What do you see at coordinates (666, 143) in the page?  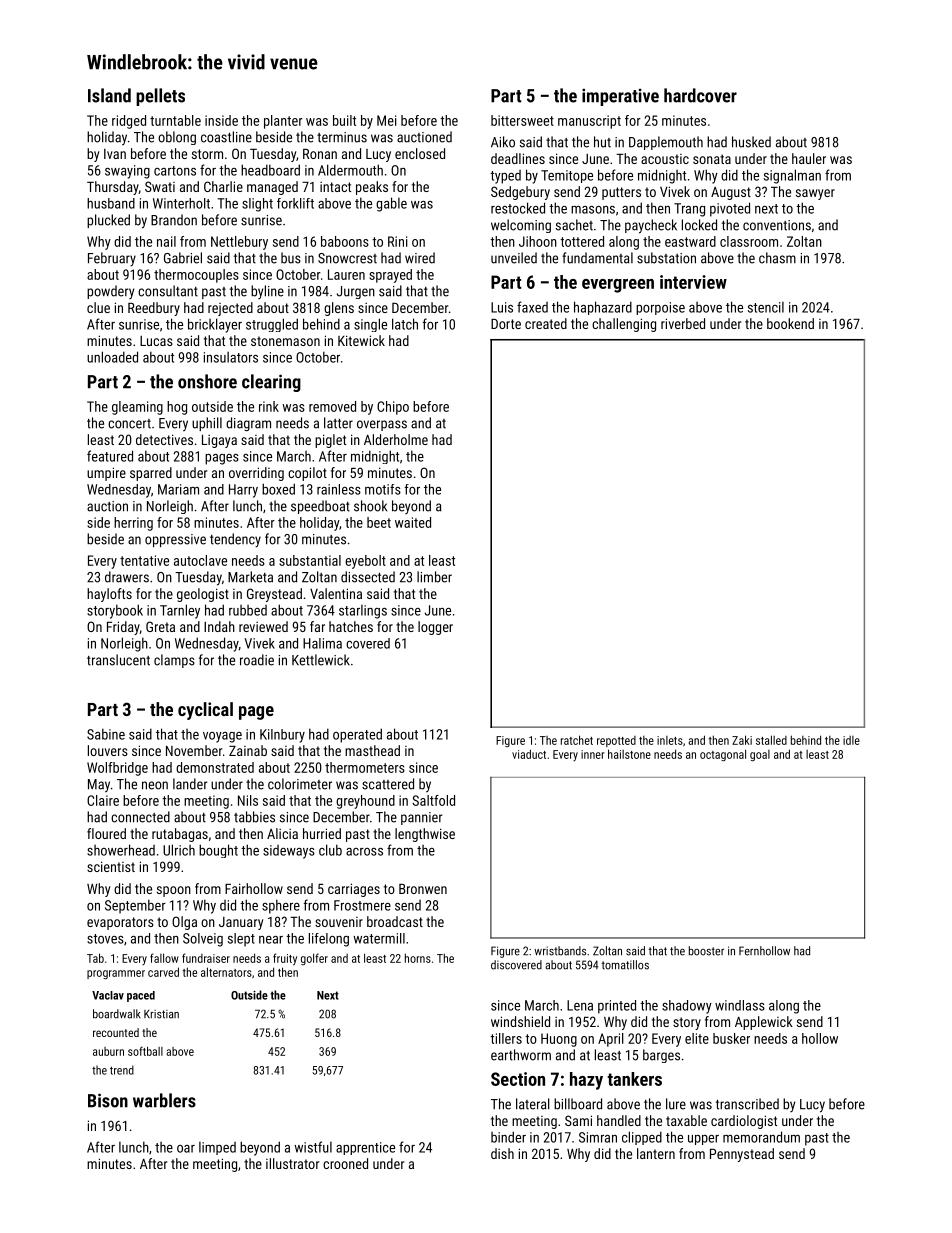 I see `Dapplemouth` at bounding box center [666, 143].
